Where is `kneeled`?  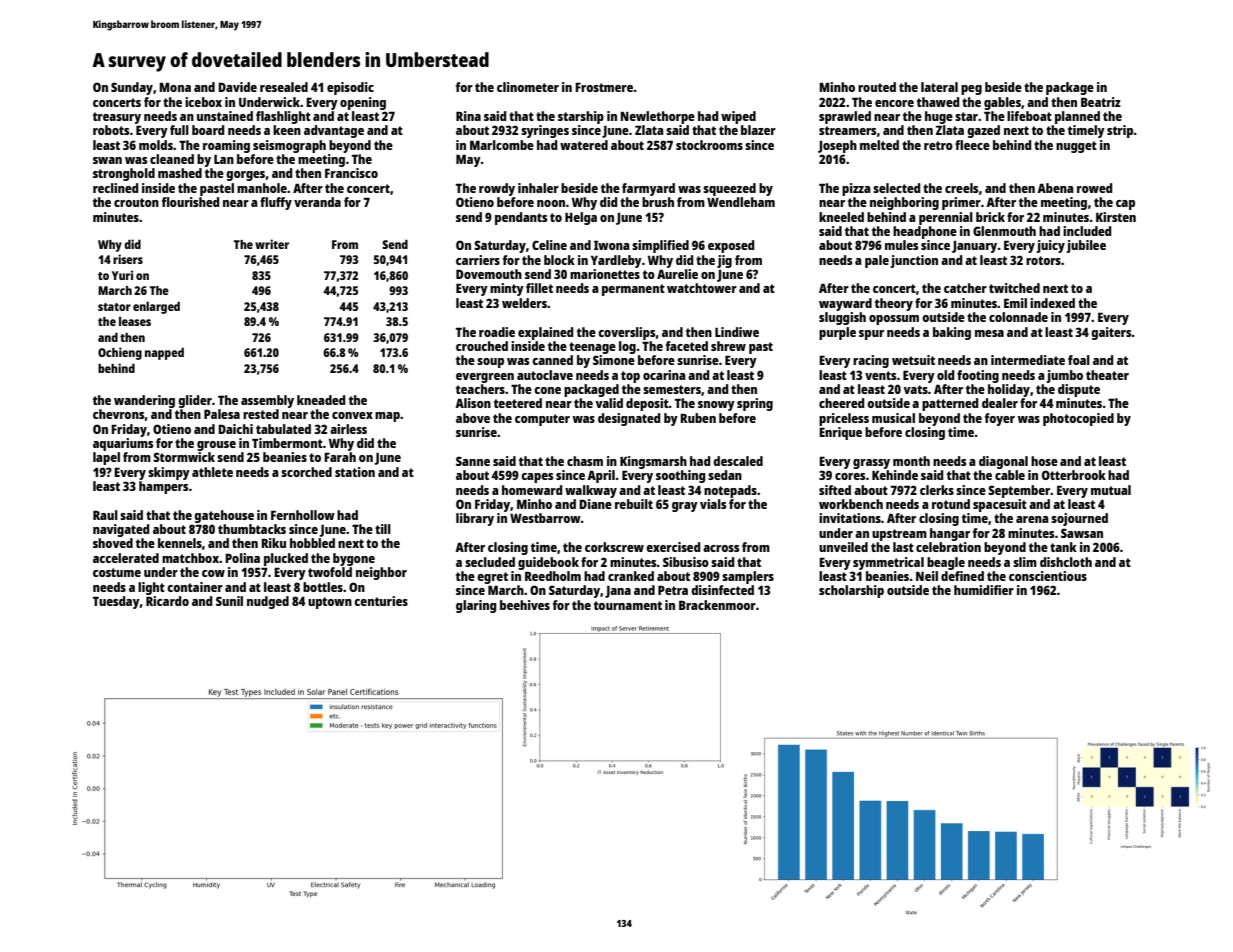
kneeled is located at coordinates (841, 217).
